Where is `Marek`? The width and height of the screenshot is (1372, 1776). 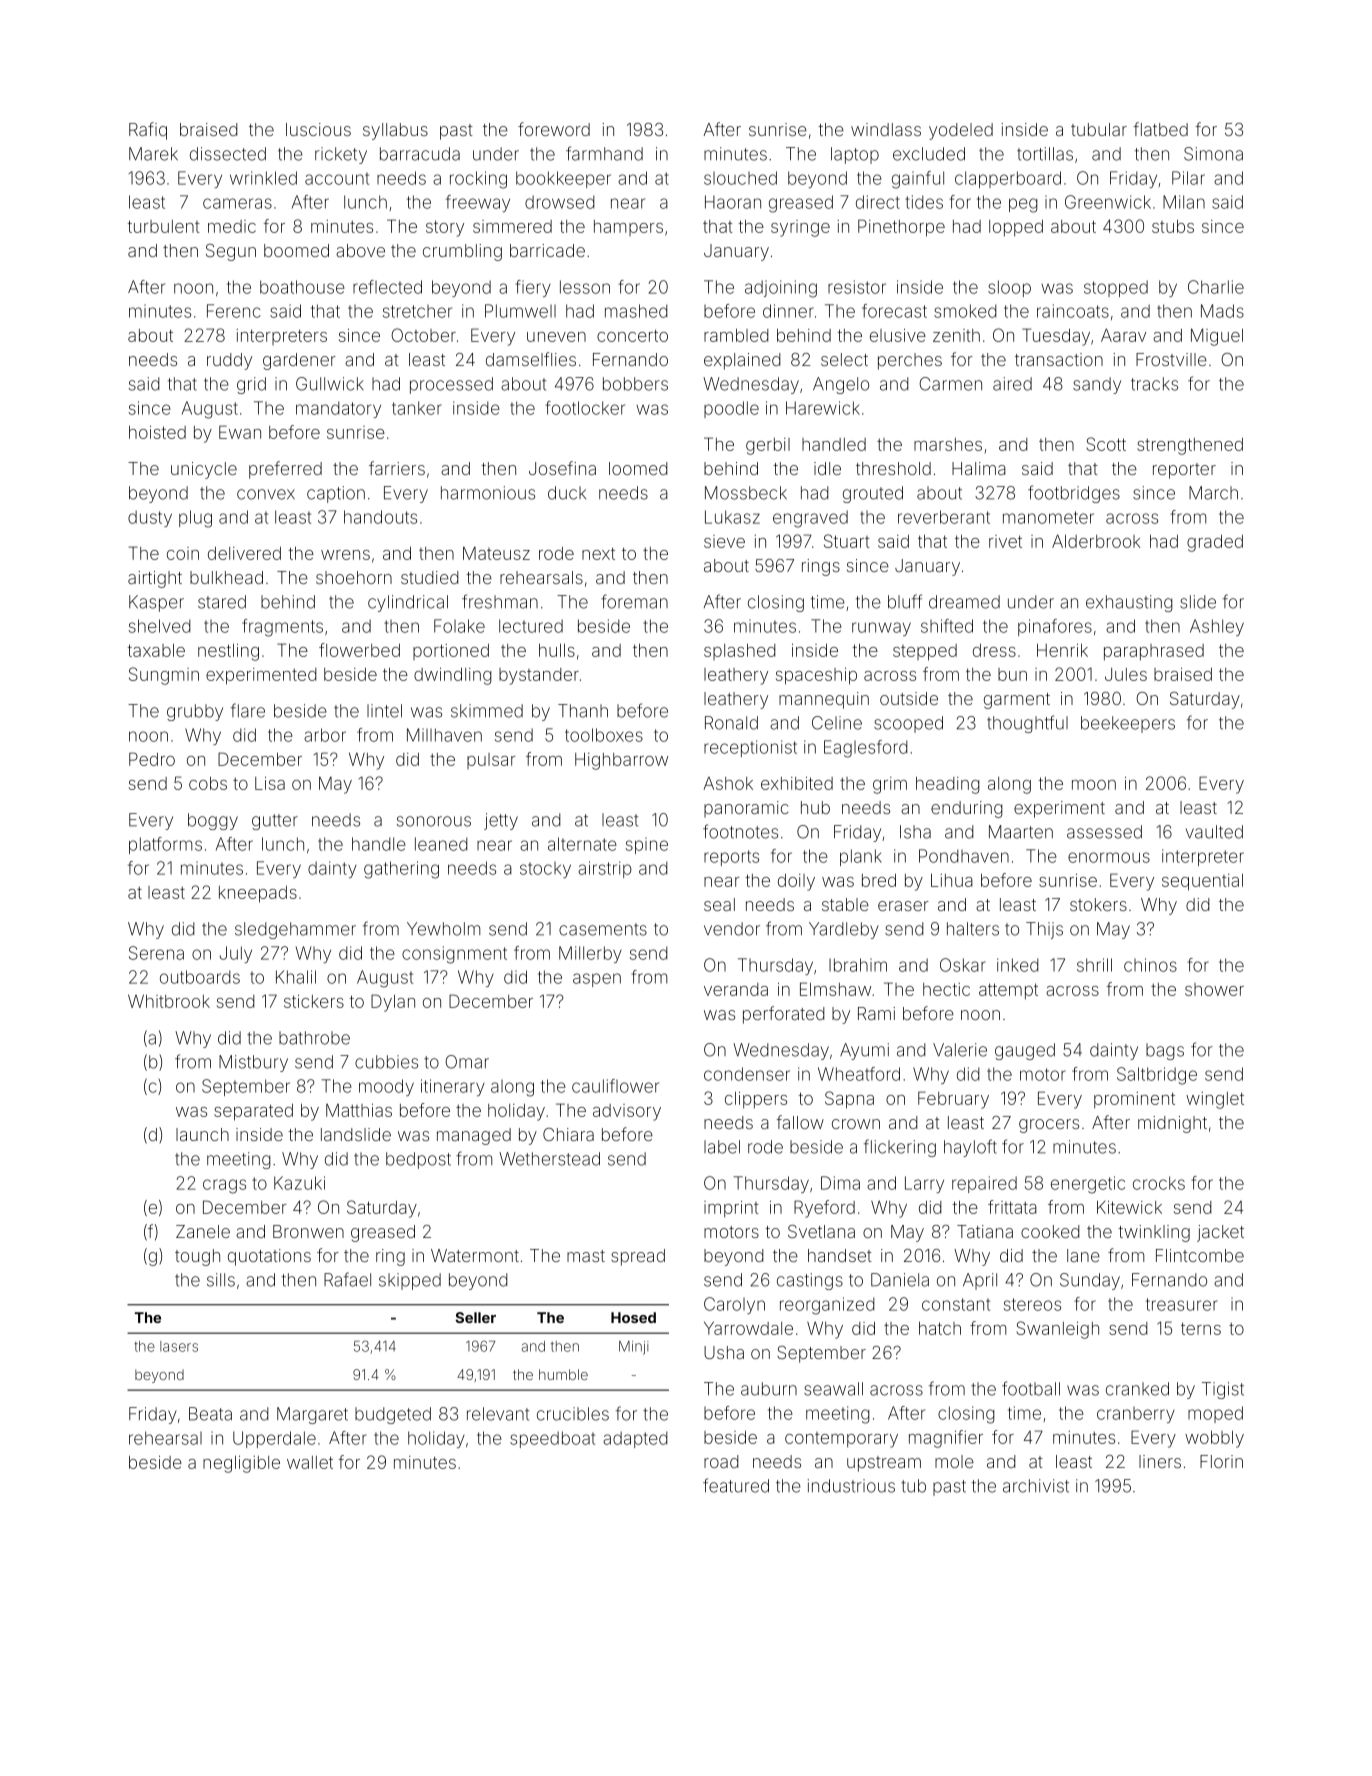
Marek is located at coordinates (153, 154).
